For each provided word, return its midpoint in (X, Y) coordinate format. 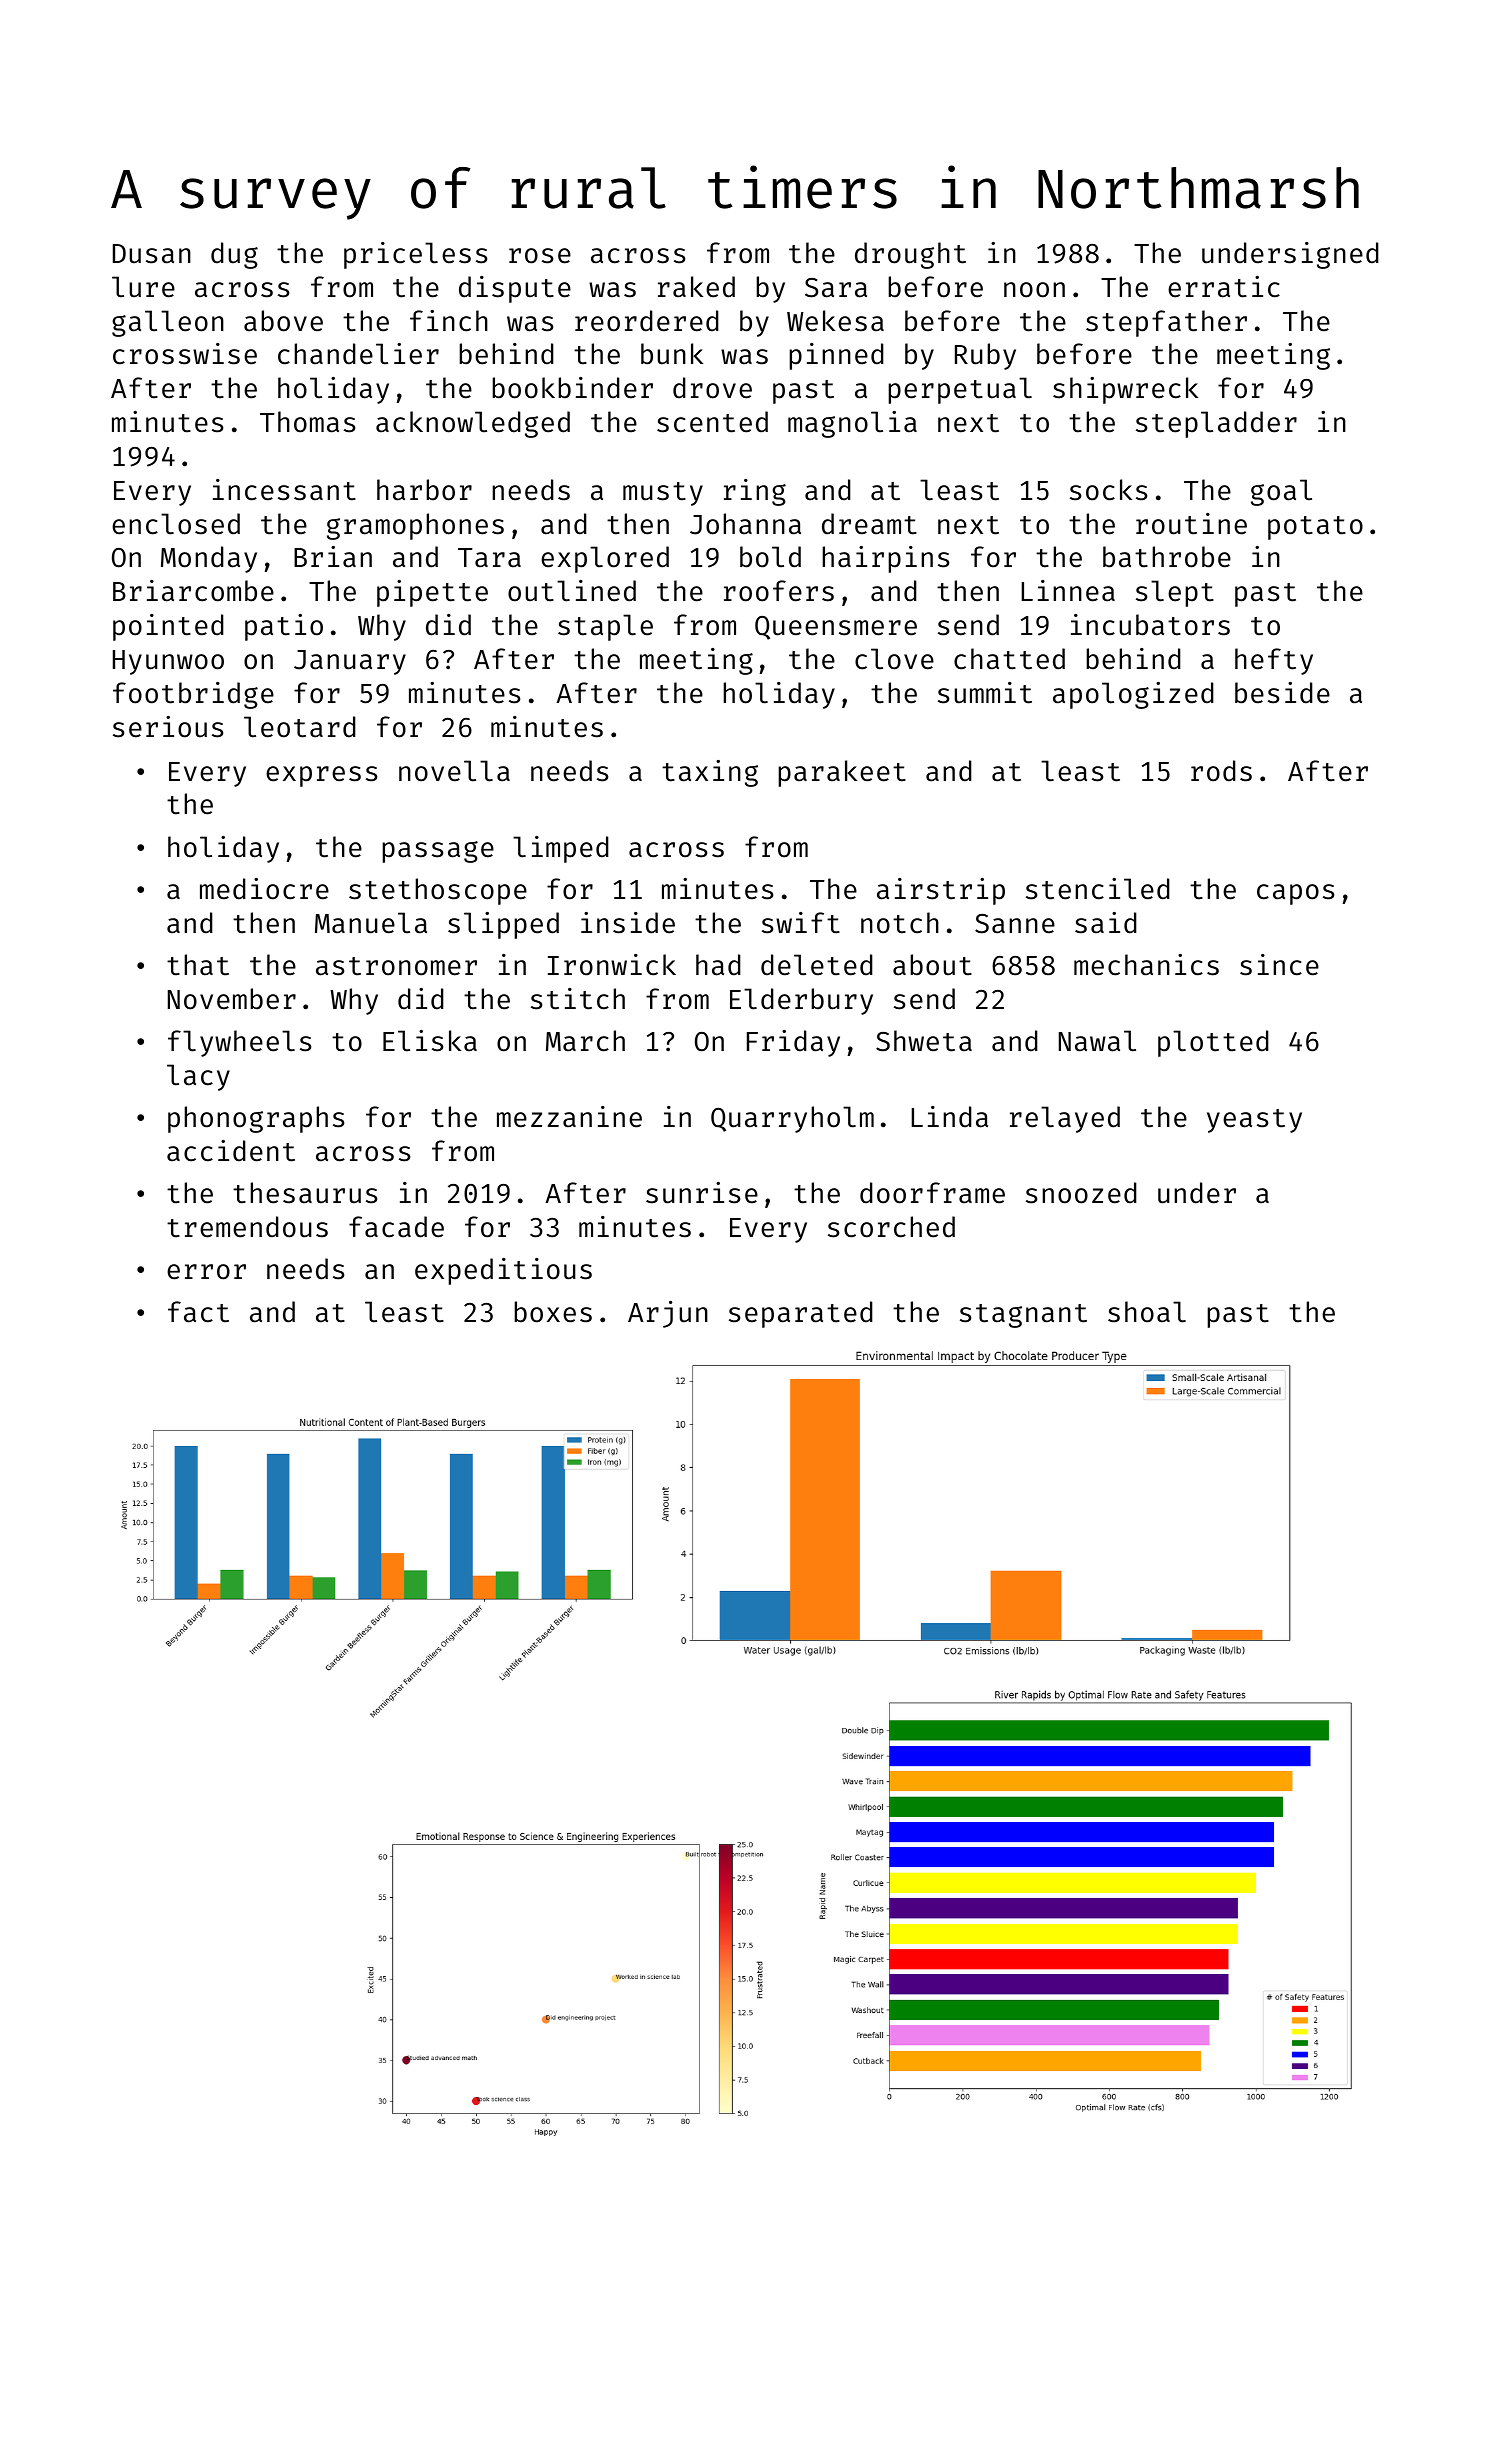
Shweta (924, 1041)
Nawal (1097, 1041)
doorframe (932, 1193)
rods (1221, 771)
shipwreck (1125, 390)
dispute (515, 289)
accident (231, 1151)
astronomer (396, 966)
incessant (284, 490)
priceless (415, 255)
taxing (710, 773)
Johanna (745, 524)
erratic (1224, 287)
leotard (300, 727)
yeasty (1254, 1121)
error (206, 1272)
